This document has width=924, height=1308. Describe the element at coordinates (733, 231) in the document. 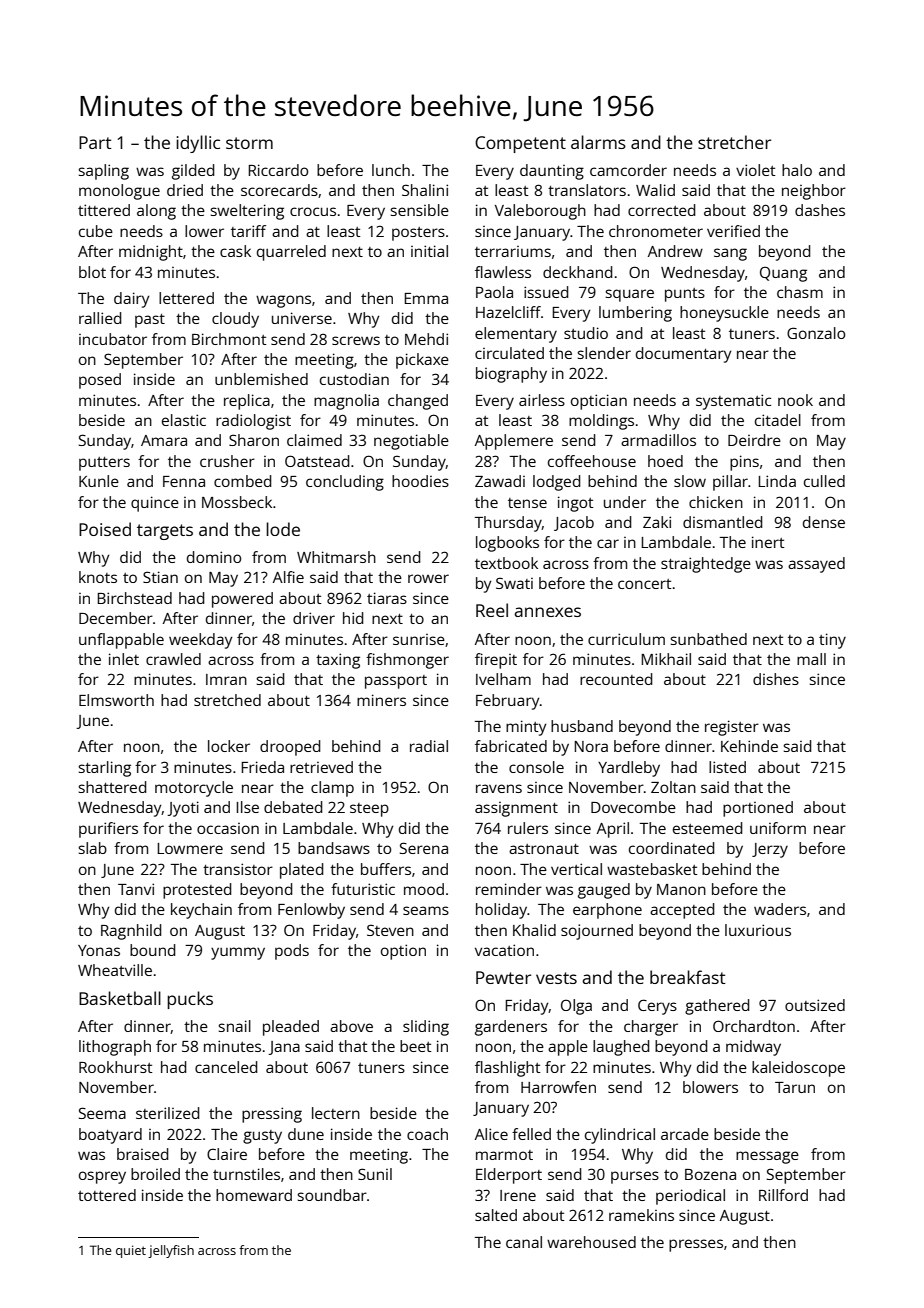

I see `verified` at that location.
